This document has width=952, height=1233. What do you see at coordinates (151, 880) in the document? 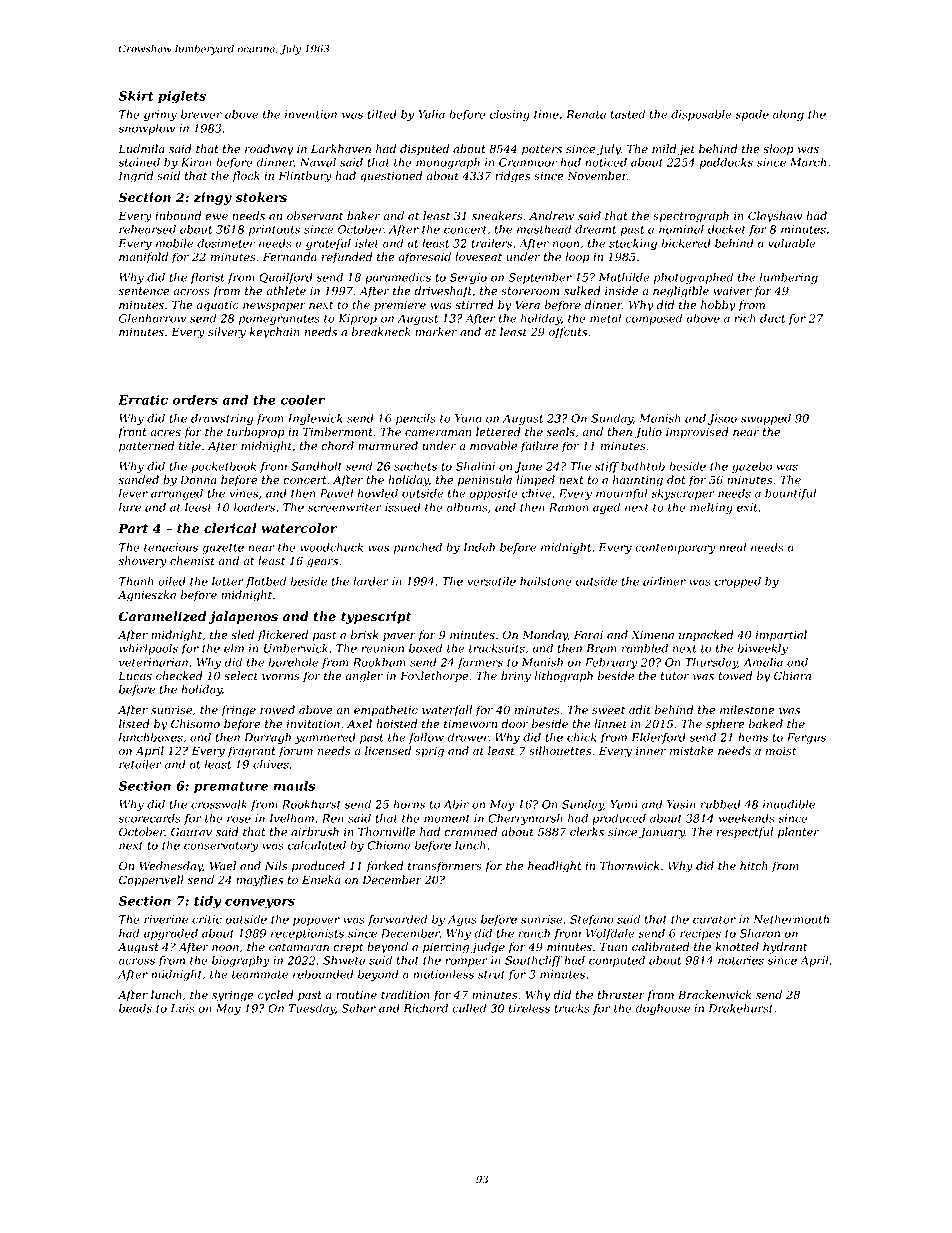
I see `Copperwell` at bounding box center [151, 880].
